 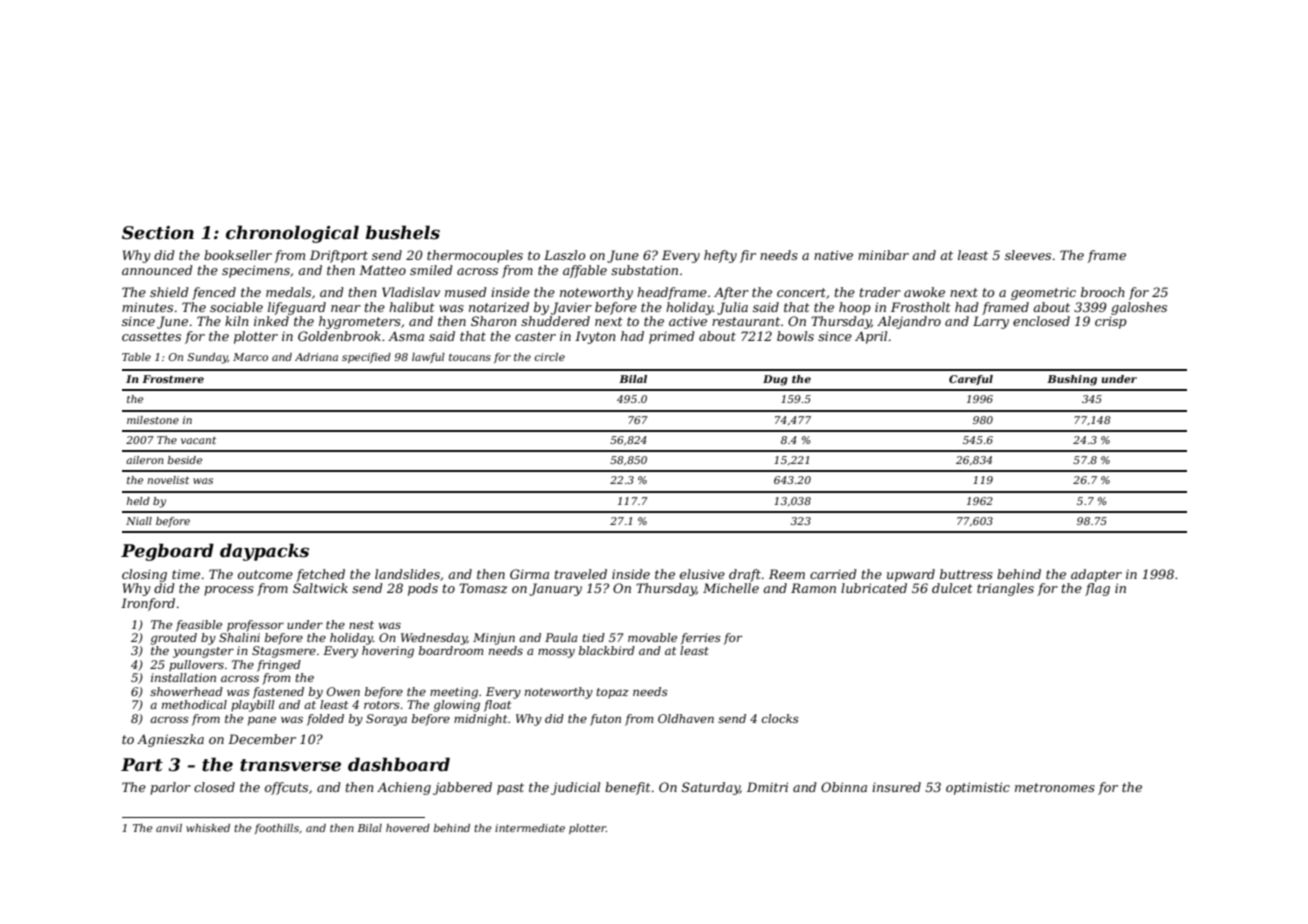 What do you see at coordinates (871, 337) in the screenshot?
I see `April` at bounding box center [871, 337].
